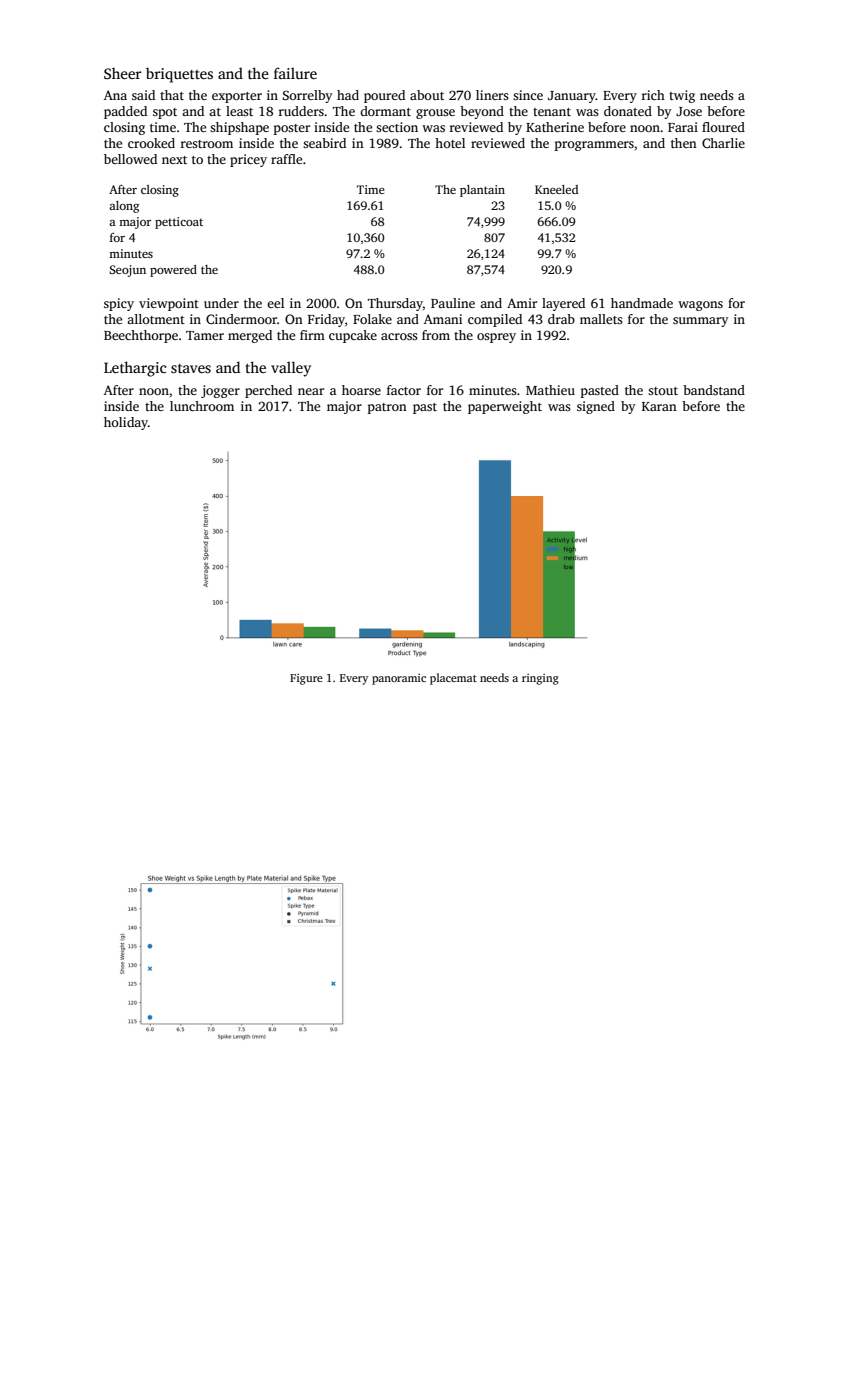  Describe the element at coordinates (642, 303) in the screenshot. I see `handmade` at that location.
